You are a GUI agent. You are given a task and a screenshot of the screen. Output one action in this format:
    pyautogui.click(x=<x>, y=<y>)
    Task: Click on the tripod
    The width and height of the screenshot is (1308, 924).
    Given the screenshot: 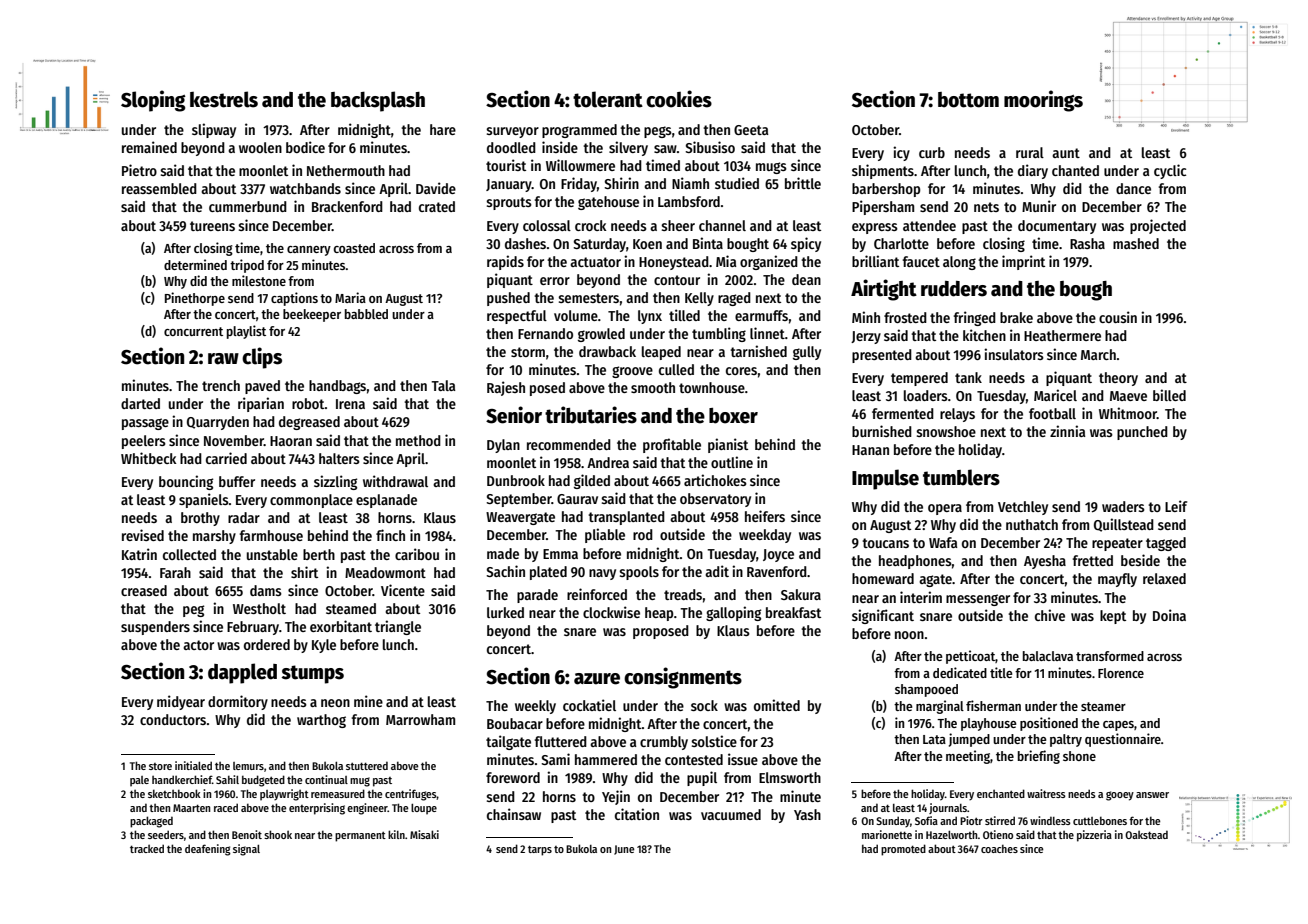 What is the action you would take?
    pyautogui.click(x=247, y=266)
